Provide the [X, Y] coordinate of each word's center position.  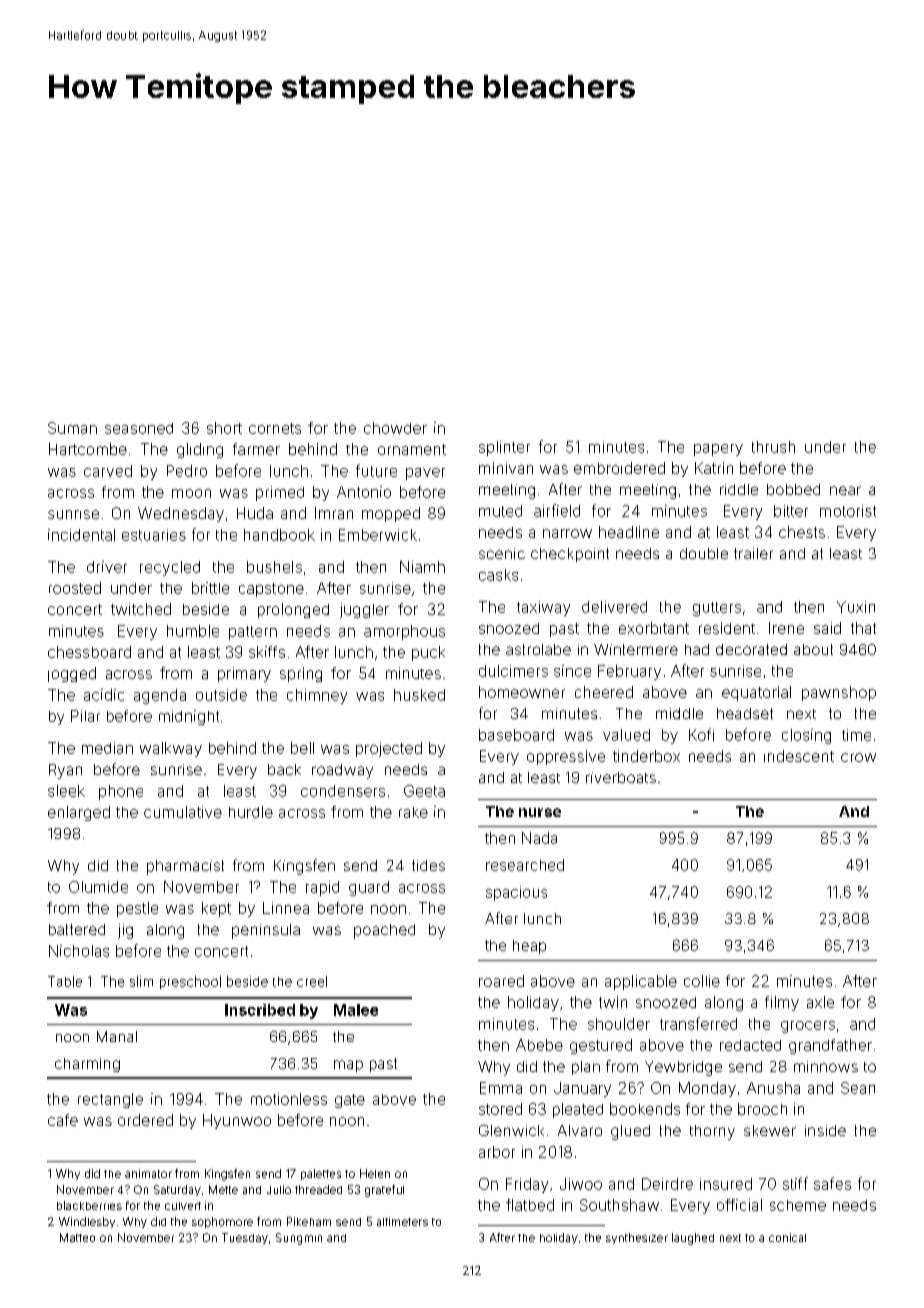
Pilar [85, 716]
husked [419, 695]
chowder [395, 428]
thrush [773, 447]
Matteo [77, 1237]
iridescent [799, 756]
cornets [275, 428]
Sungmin [299, 1239]
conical [787, 1237]
